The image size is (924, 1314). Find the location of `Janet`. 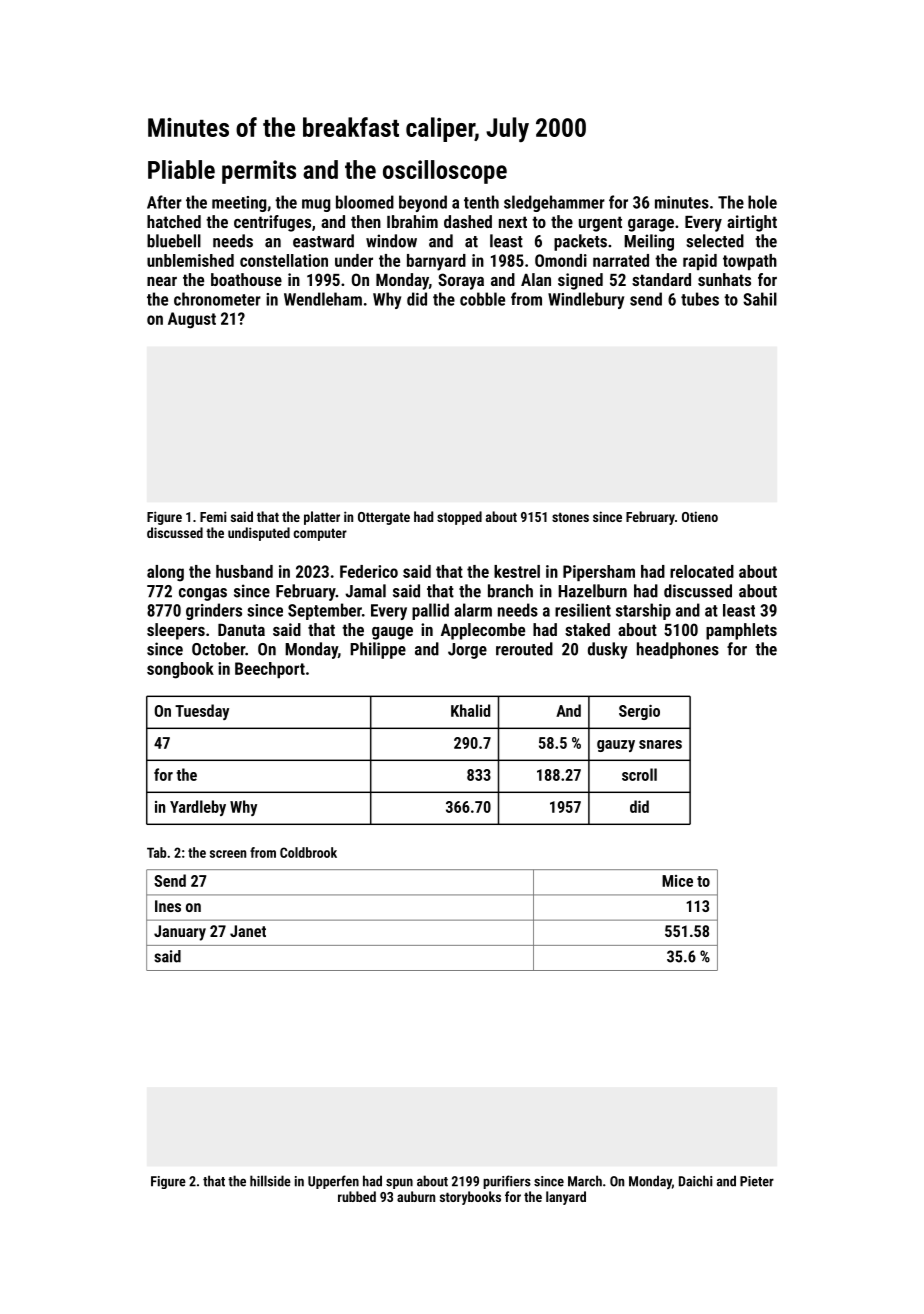

Janet is located at coordinates (248, 931).
